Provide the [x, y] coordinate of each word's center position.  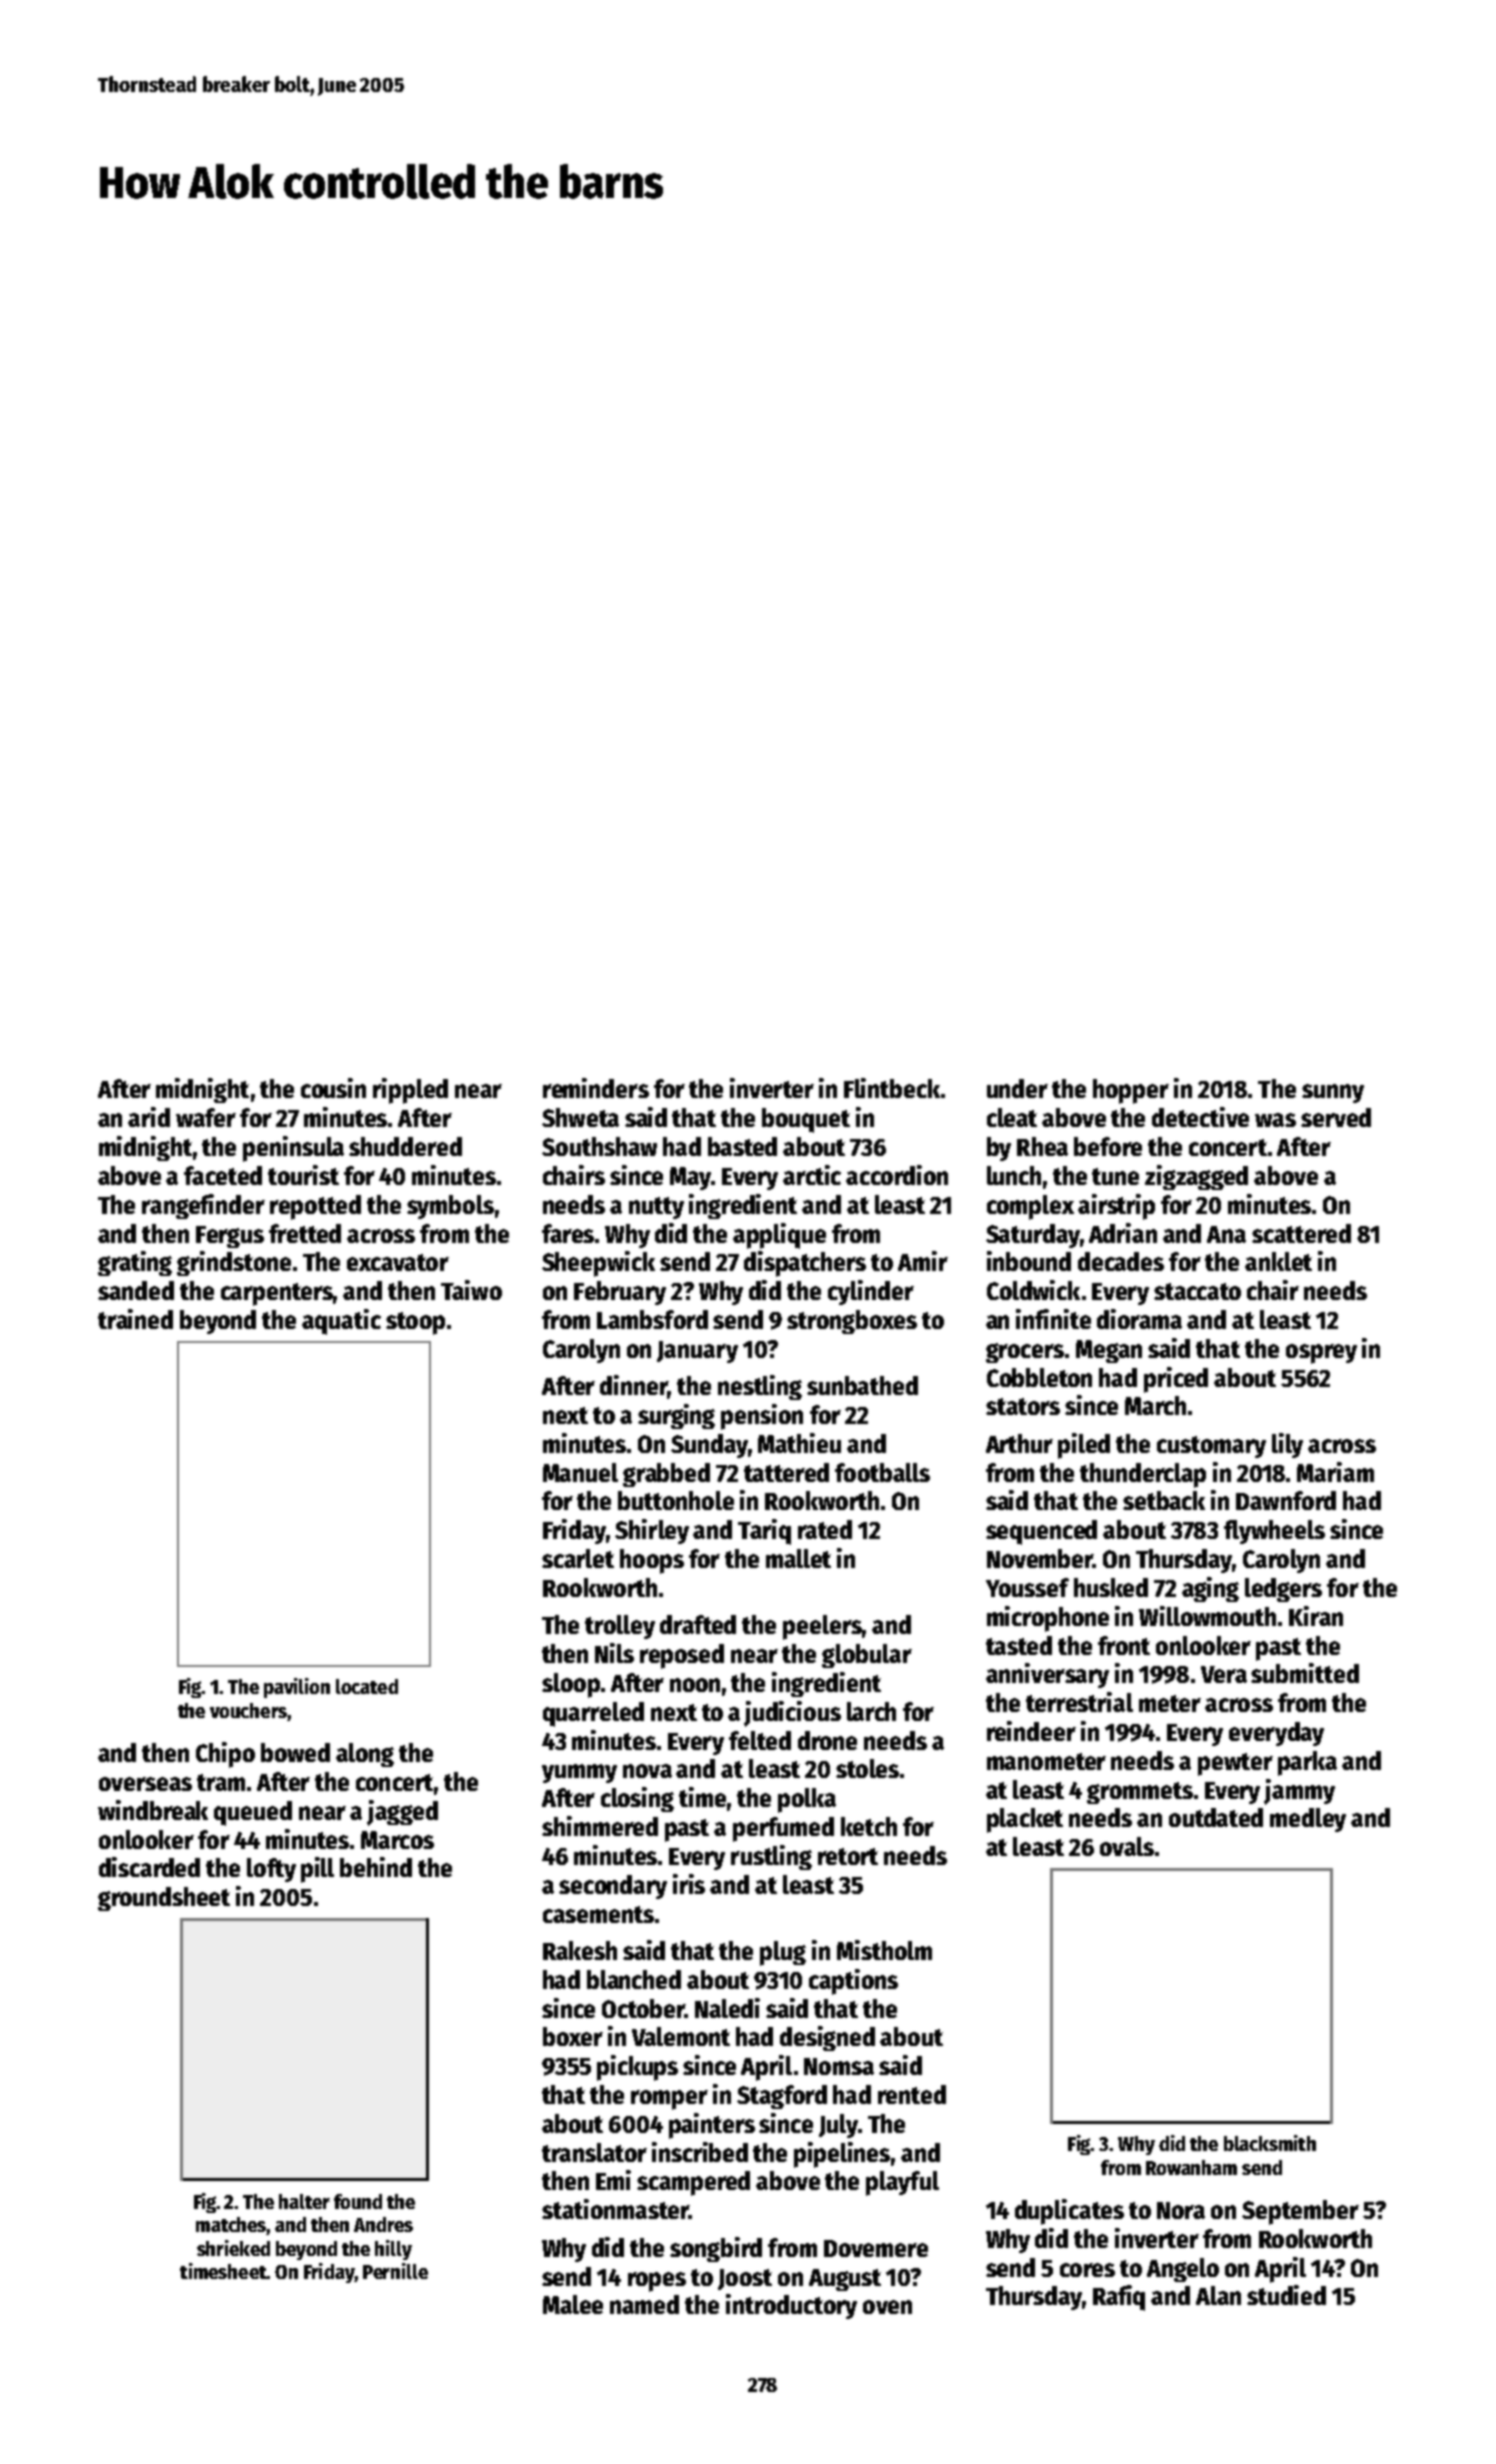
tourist [303, 1175]
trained [135, 1319]
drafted [698, 1624]
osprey [1321, 1354]
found [358, 2201]
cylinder [871, 1292]
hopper [1131, 1091]
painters [712, 2126]
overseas [145, 1784]
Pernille [395, 2271]
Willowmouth [1207, 1616]
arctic [812, 1175]
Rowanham [1191, 2167]
